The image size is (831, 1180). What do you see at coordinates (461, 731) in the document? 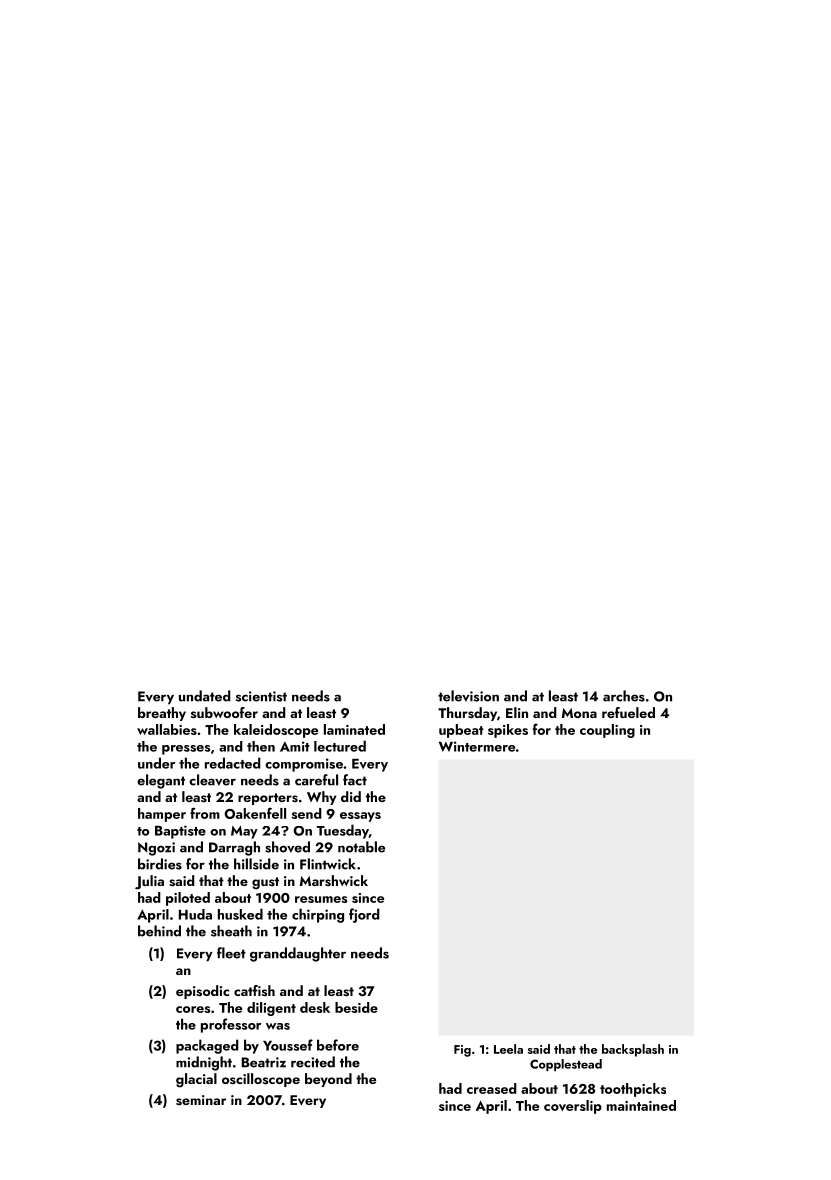
I see `upbeat` at bounding box center [461, 731].
